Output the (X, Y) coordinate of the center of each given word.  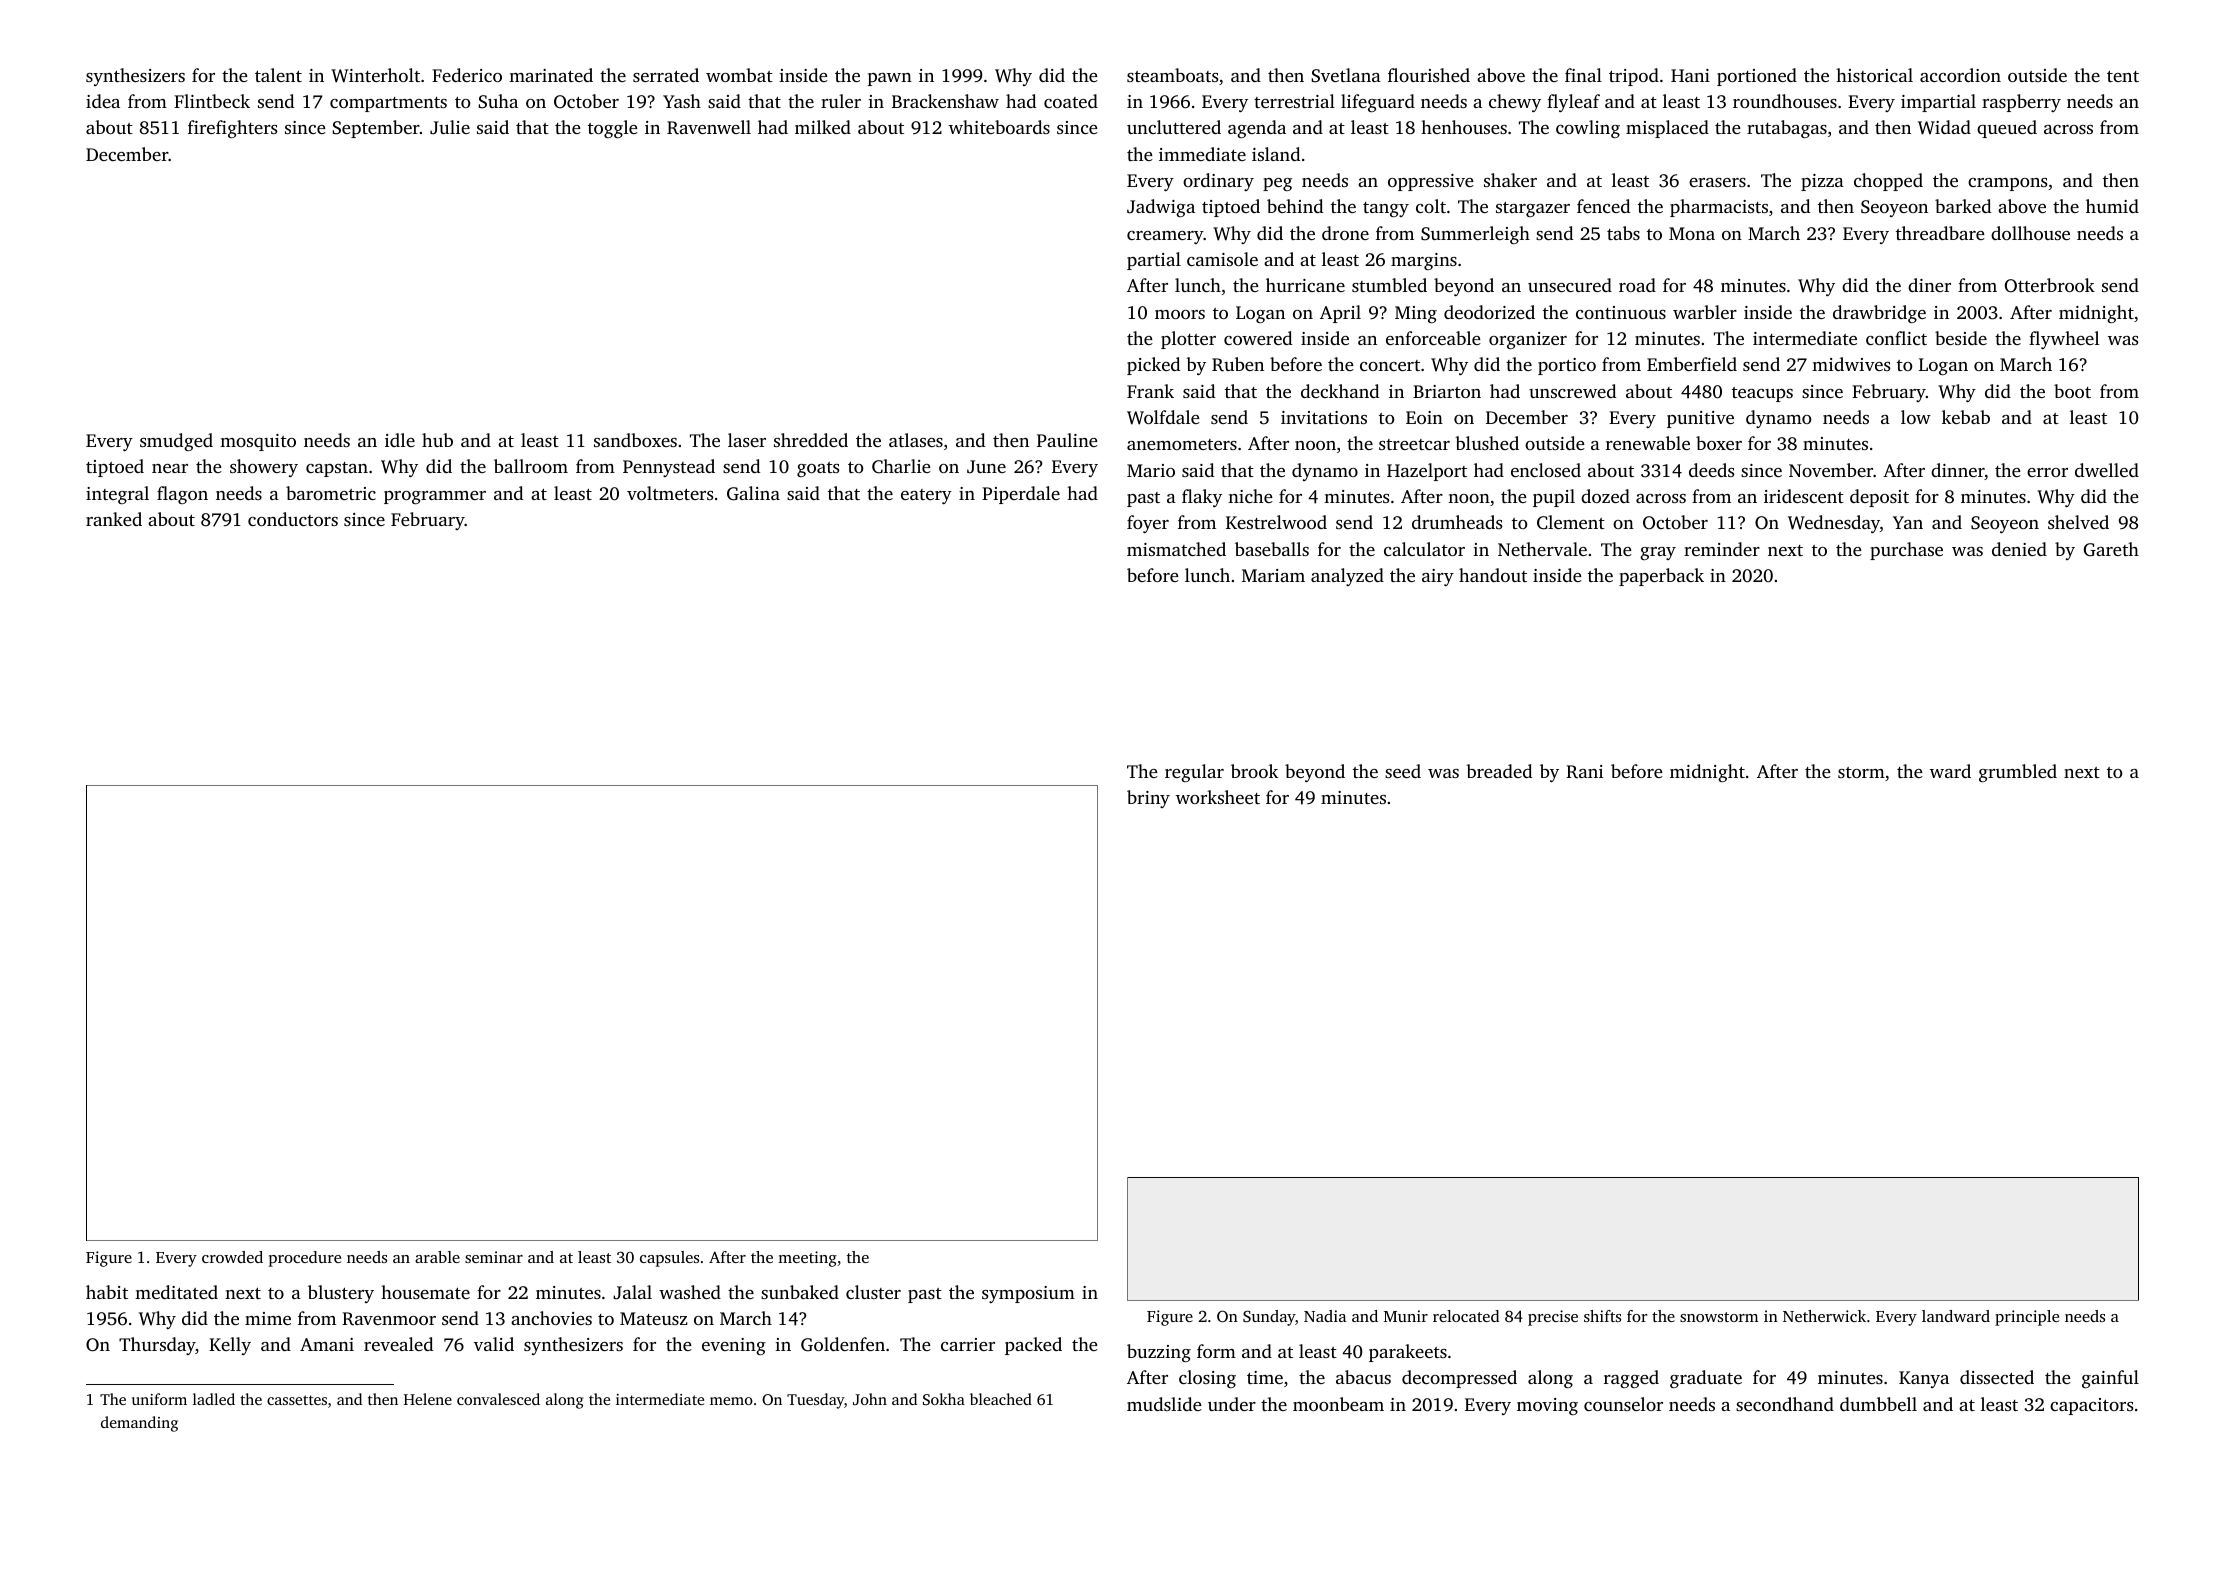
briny (1148, 799)
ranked (114, 519)
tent (2123, 76)
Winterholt (375, 75)
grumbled (2018, 773)
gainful (2110, 1379)
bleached (1001, 1399)
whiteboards (999, 127)
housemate (425, 1292)
